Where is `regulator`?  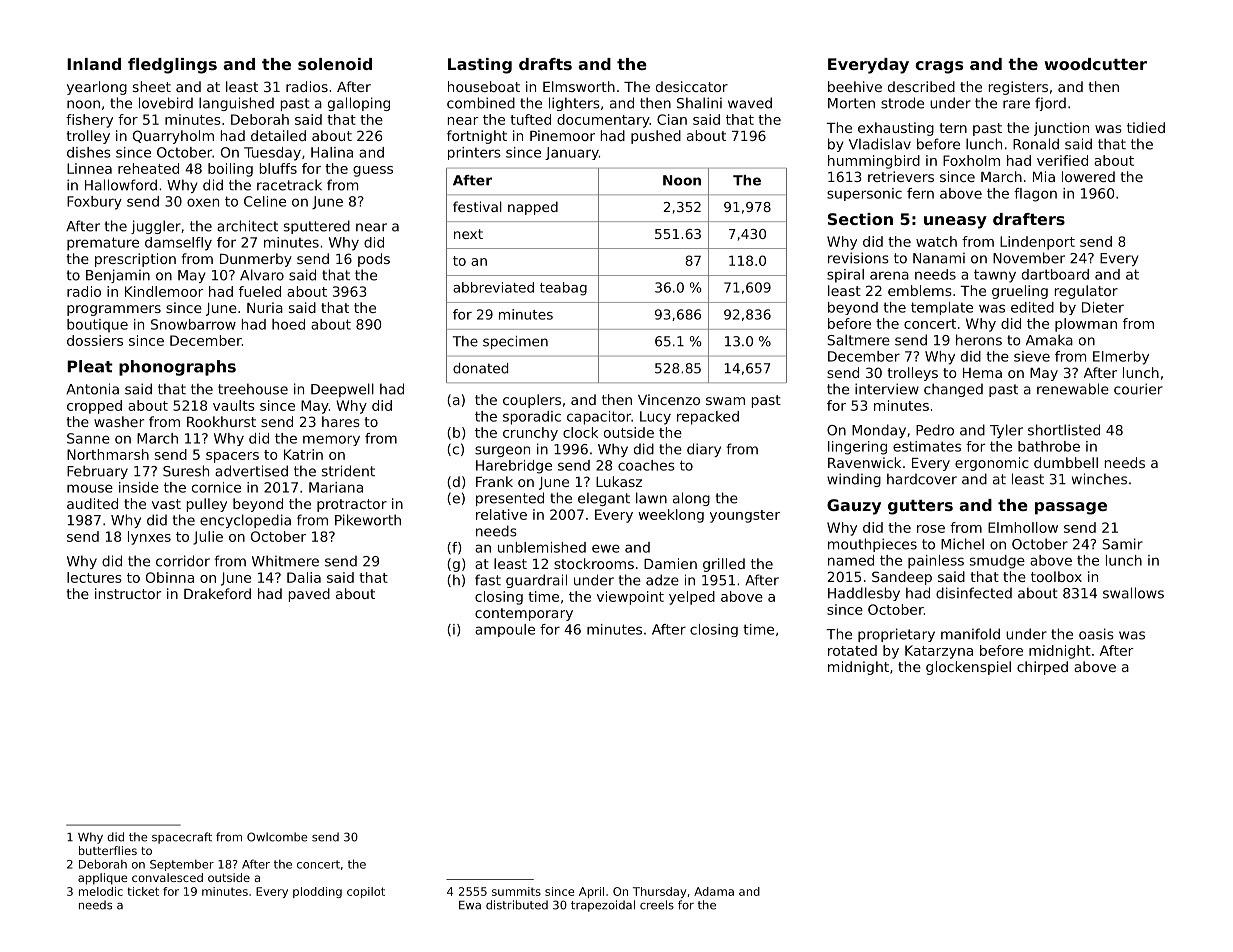 regulator is located at coordinates (1086, 292).
